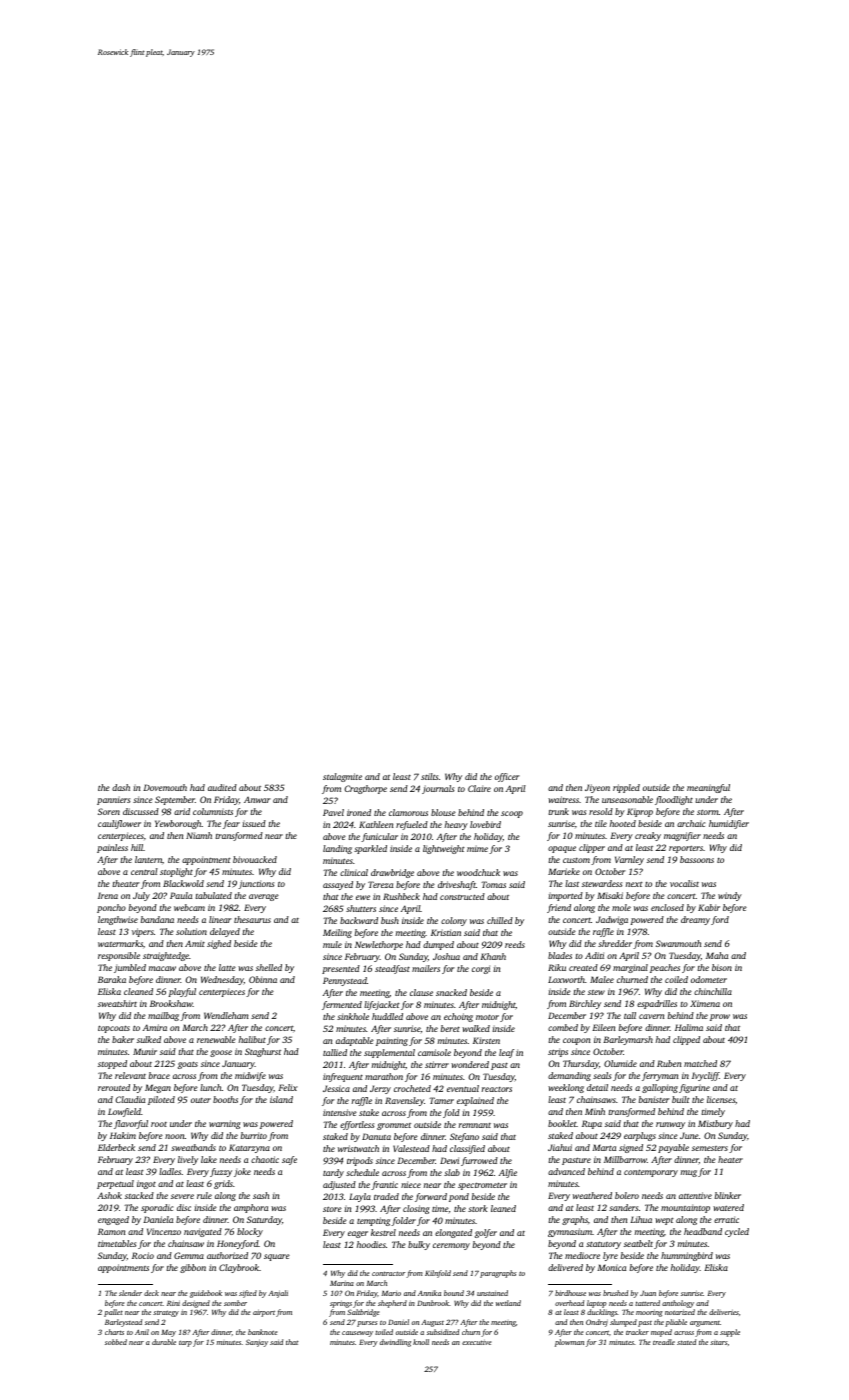 The width and height of the image is (849, 1400). What do you see at coordinates (493, 956) in the image?
I see `Khanh` at bounding box center [493, 956].
